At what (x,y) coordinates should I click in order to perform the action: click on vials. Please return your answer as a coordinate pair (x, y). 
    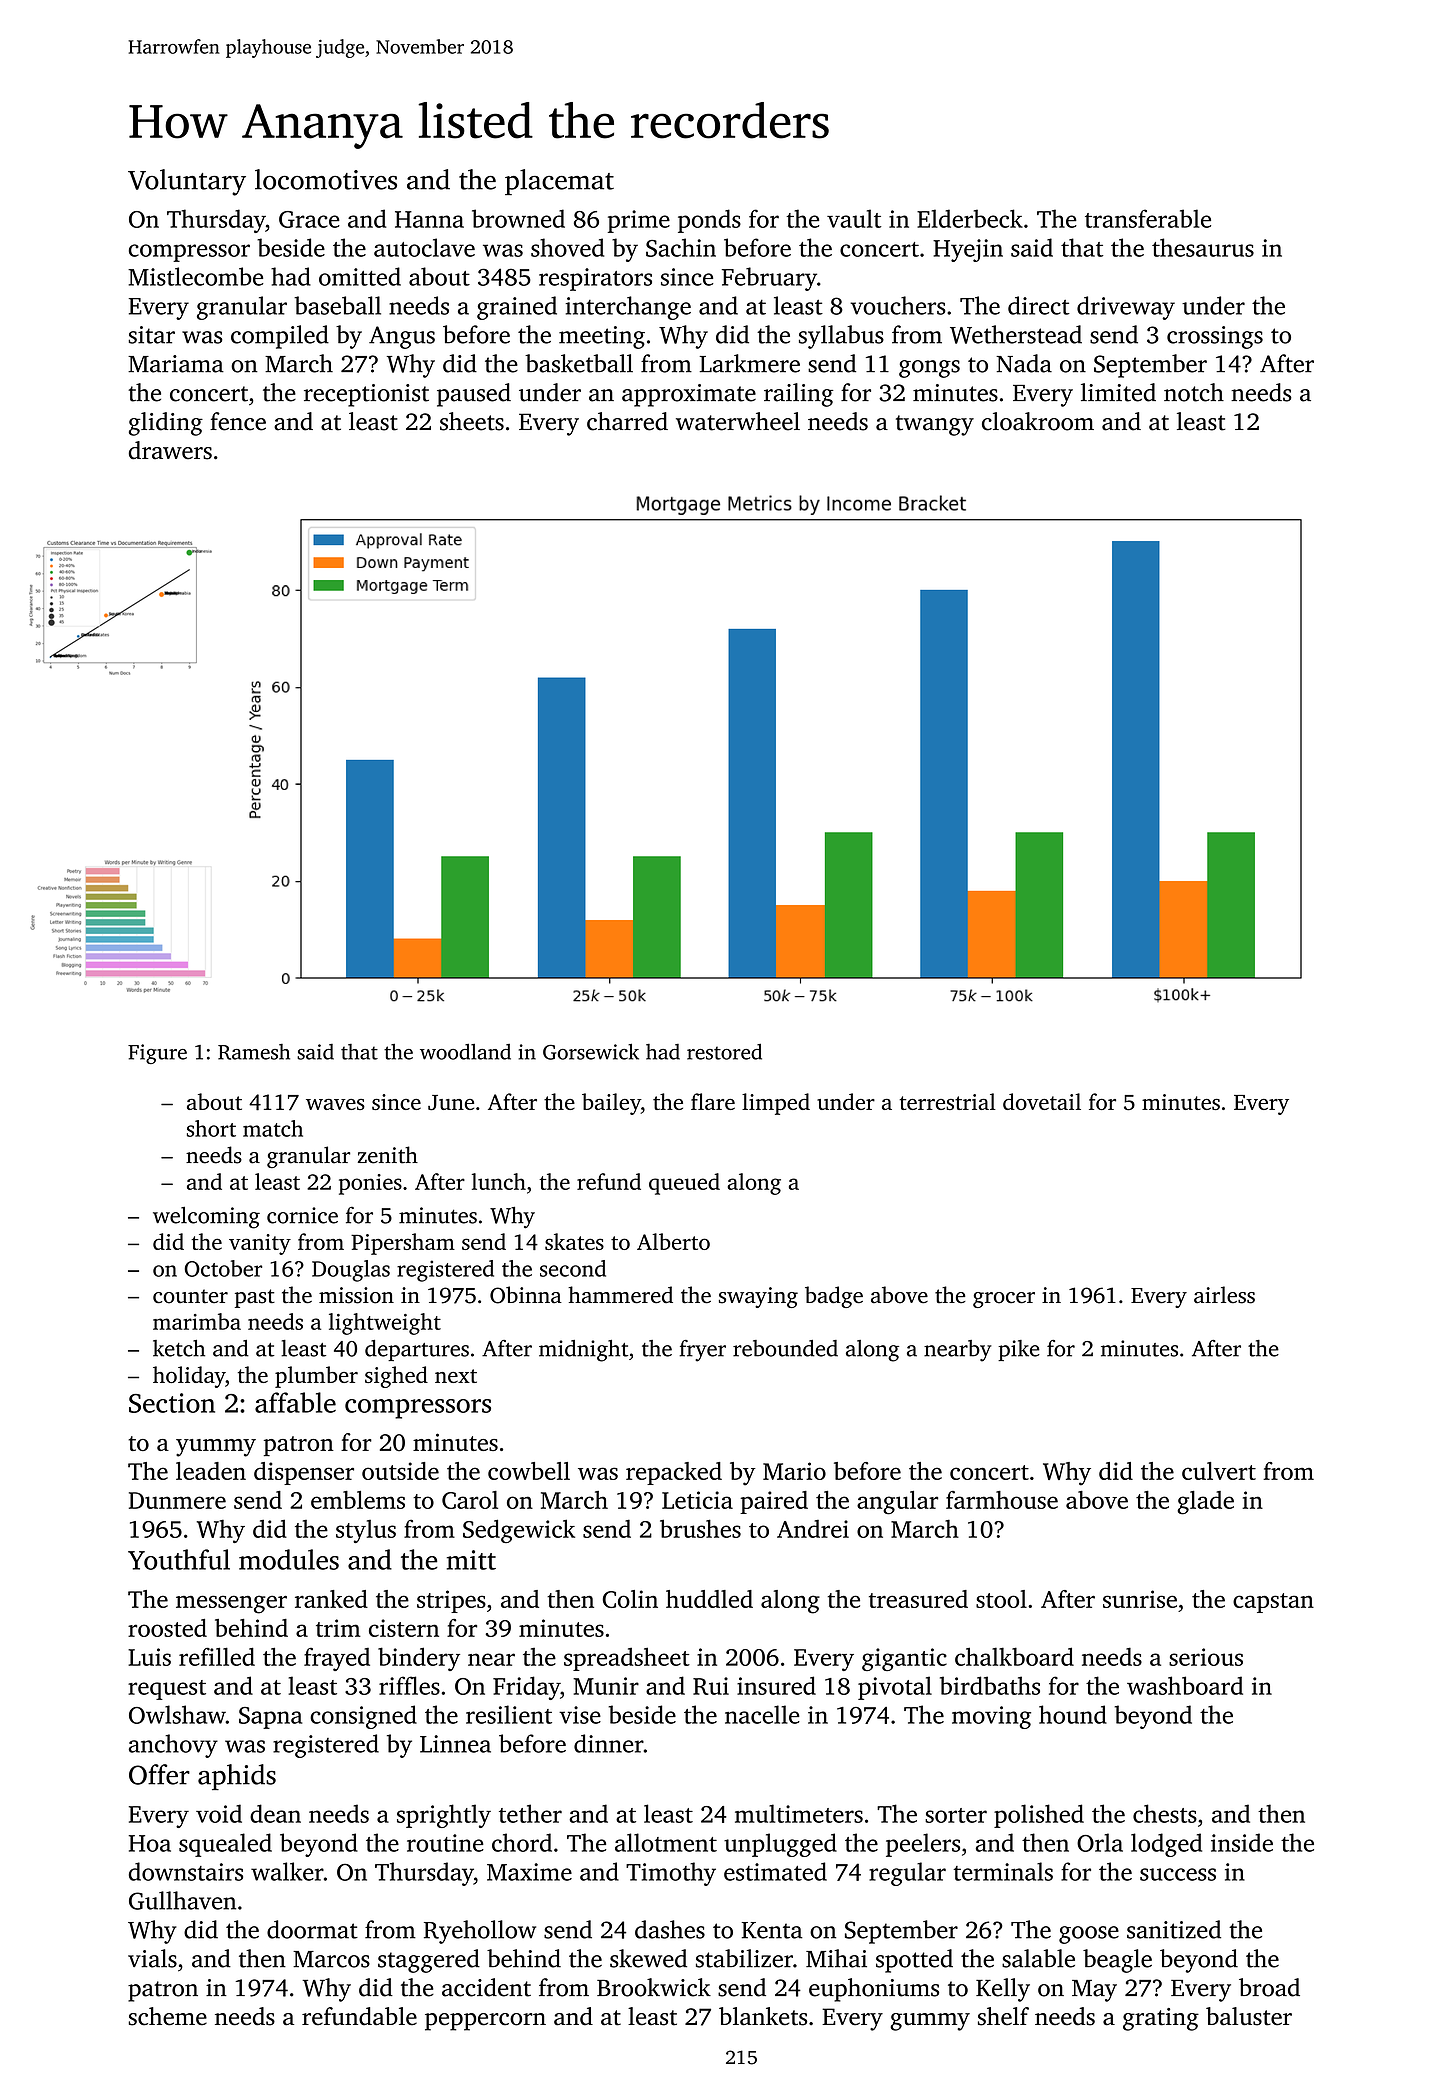
    Looking at the image, I should click on (152, 1958).
